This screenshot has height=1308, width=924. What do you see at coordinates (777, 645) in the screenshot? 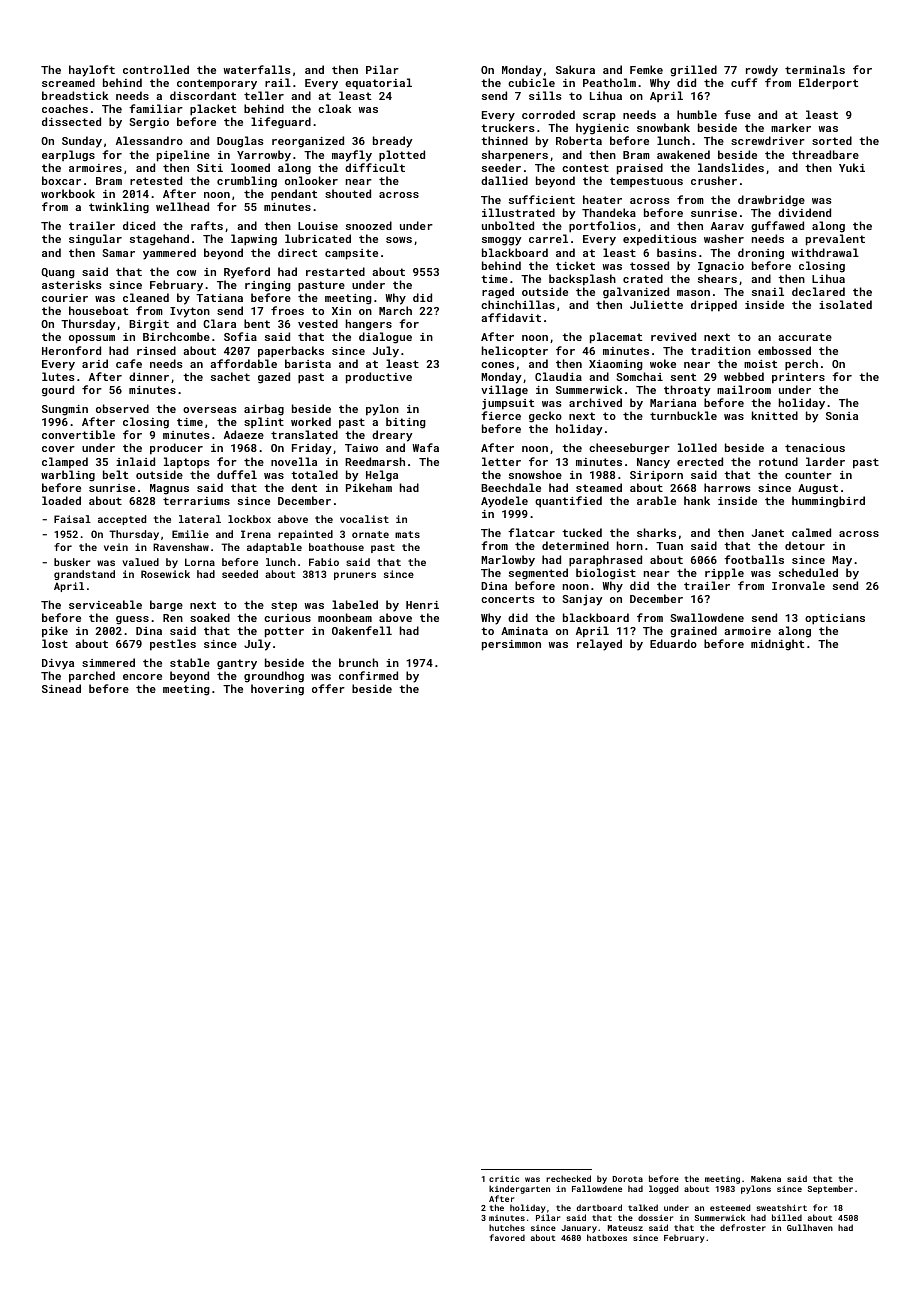
I see `midnight` at bounding box center [777, 645].
